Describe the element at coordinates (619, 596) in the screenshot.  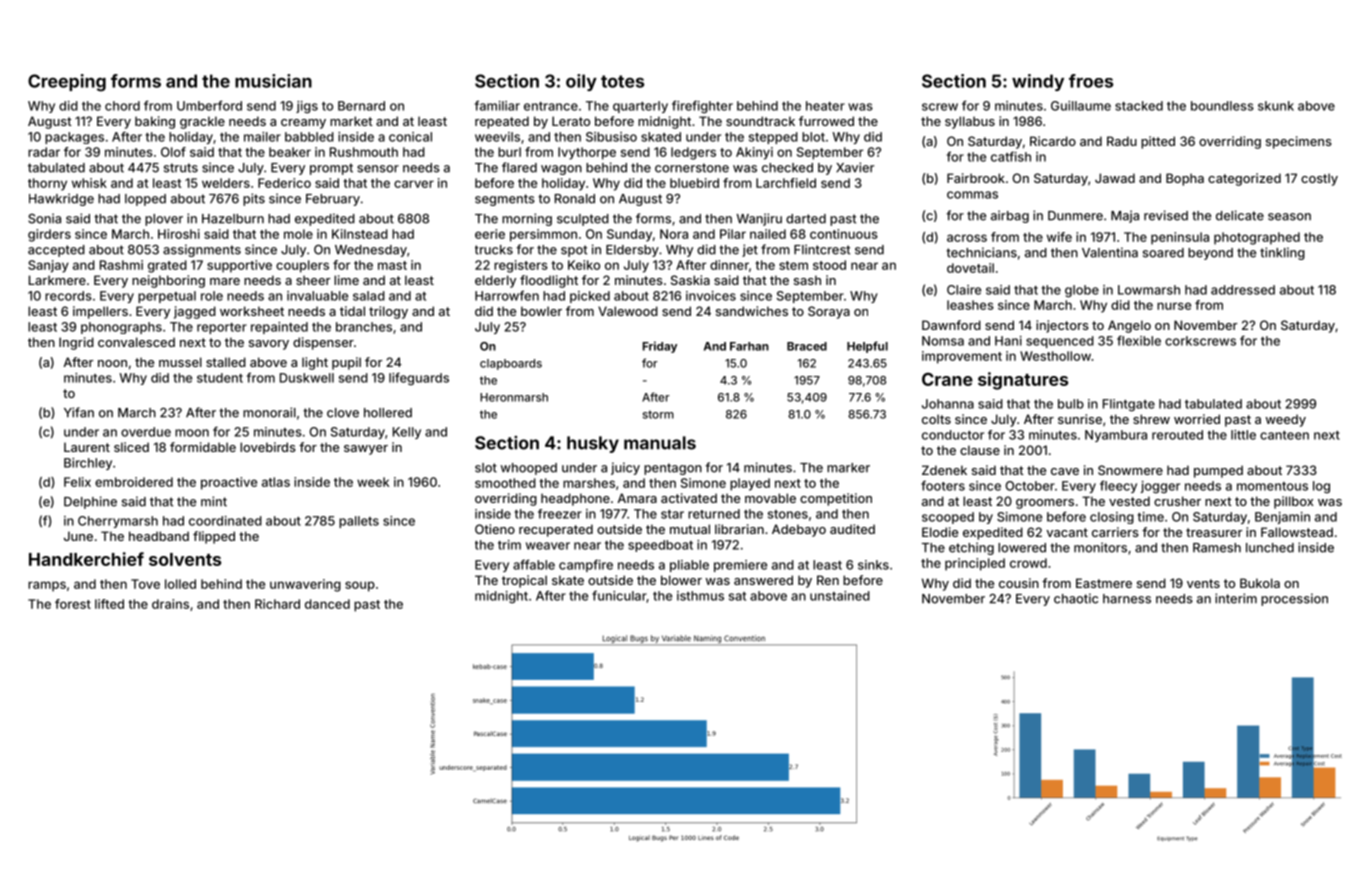
I see `funicular` at that location.
